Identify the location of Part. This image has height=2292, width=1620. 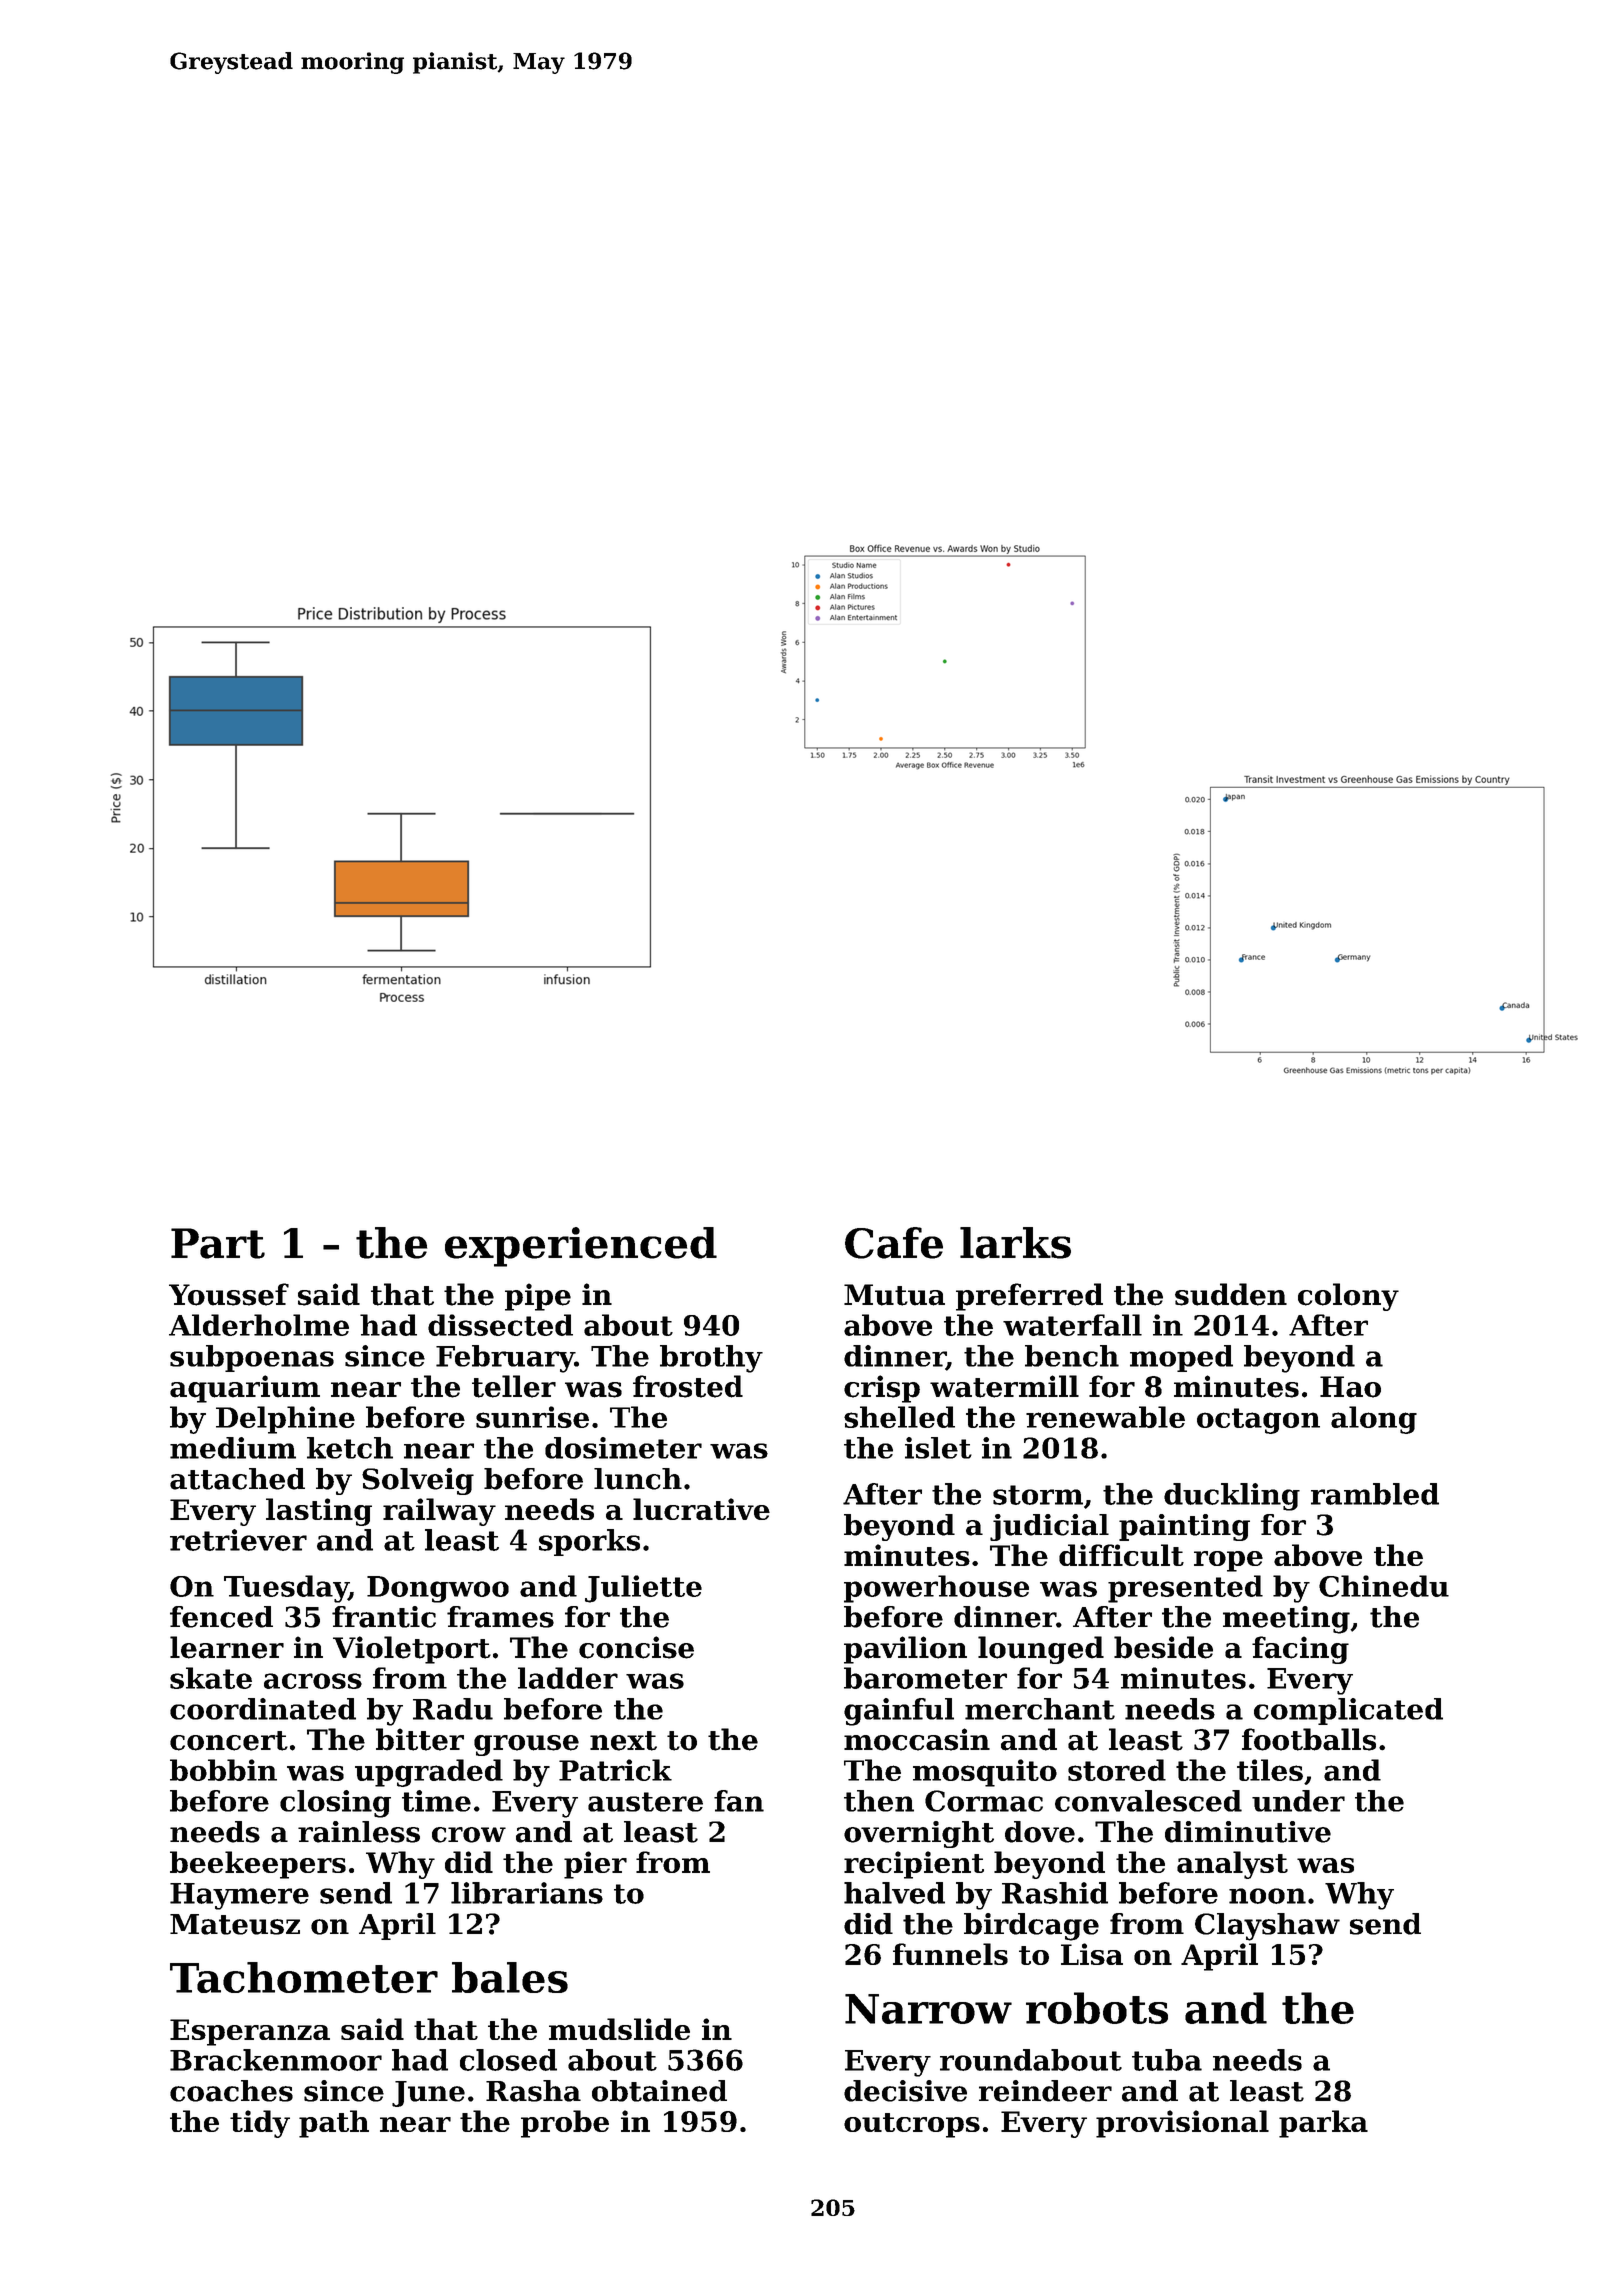
(218, 1243).
